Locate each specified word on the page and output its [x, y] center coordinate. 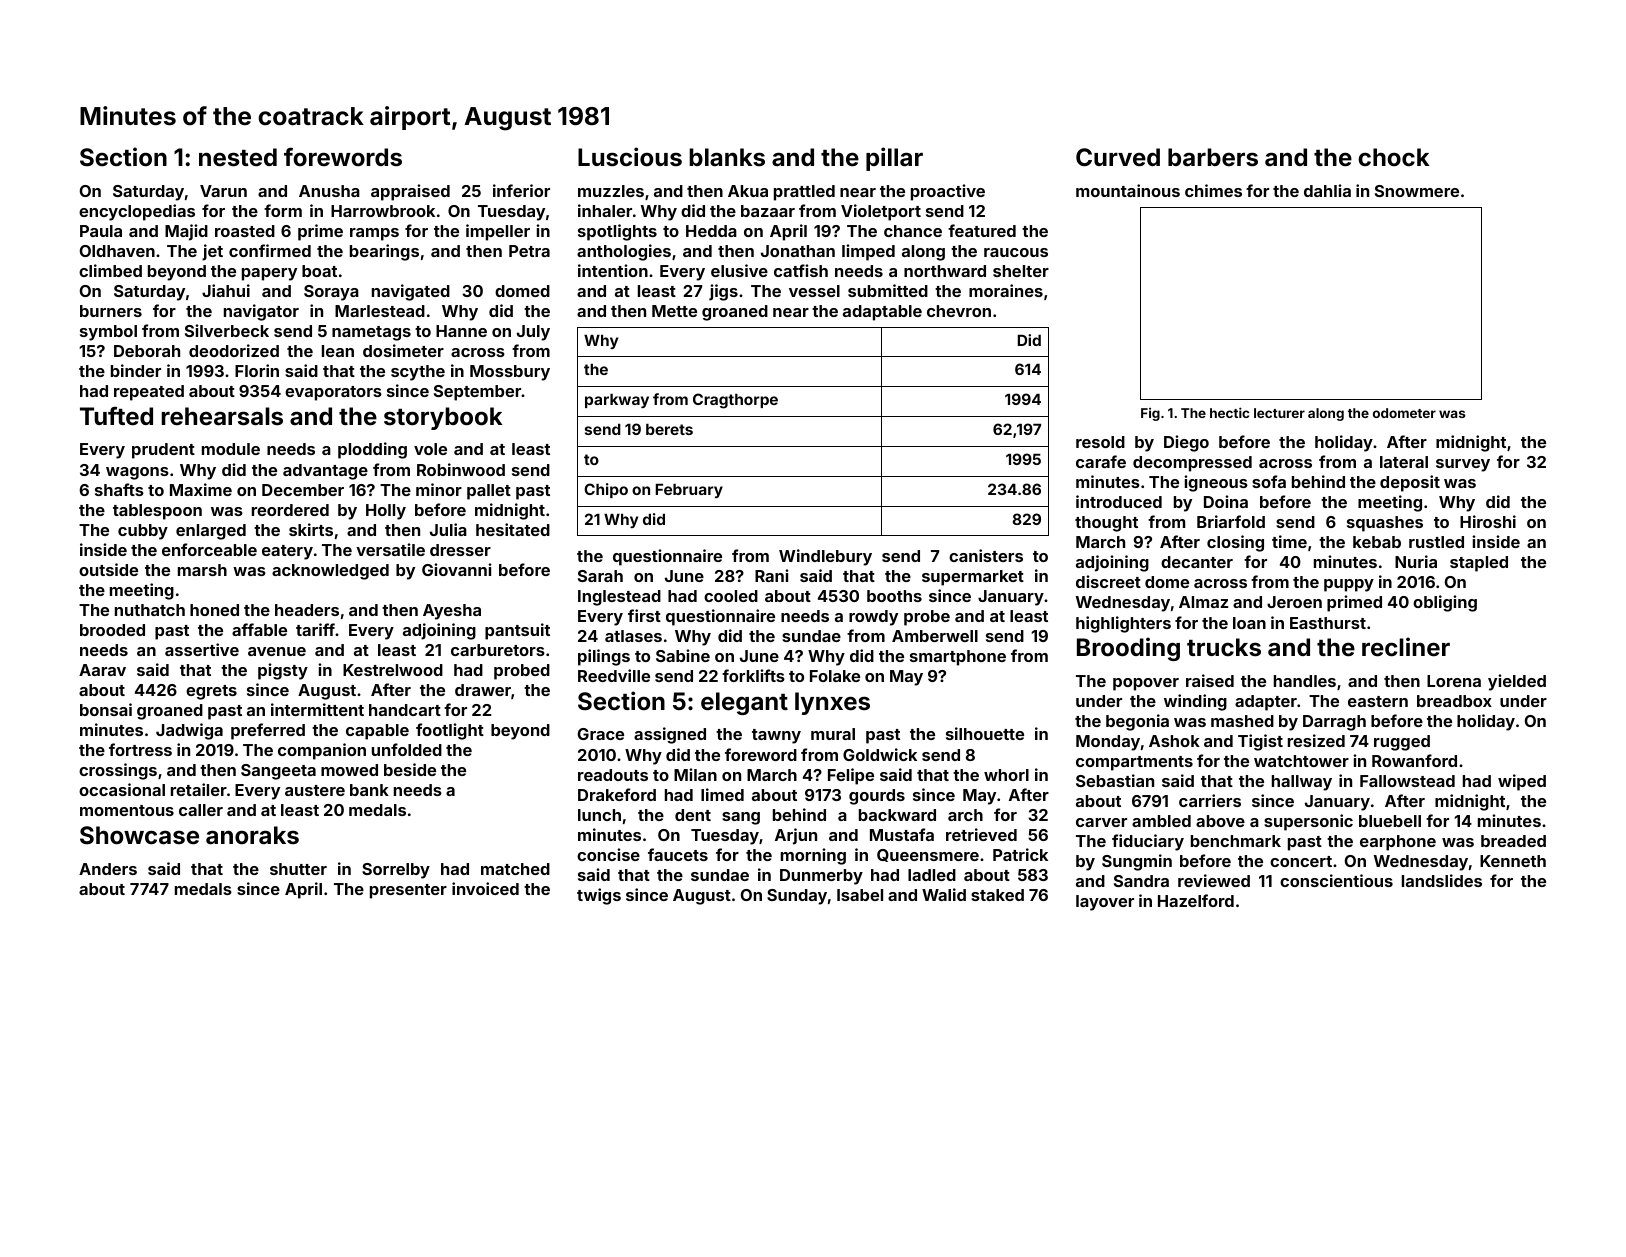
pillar [894, 159]
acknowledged [330, 572]
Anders [108, 869]
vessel [814, 291]
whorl [1006, 775]
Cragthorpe [735, 401]
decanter [1197, 562]
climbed [110, 270]
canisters [986, 555]
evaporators [333, 393]
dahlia [1327, 190]
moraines [1006, 290]
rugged [1402, 743]
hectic [1229, 412]
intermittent [317, 709]
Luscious [630, 157]
